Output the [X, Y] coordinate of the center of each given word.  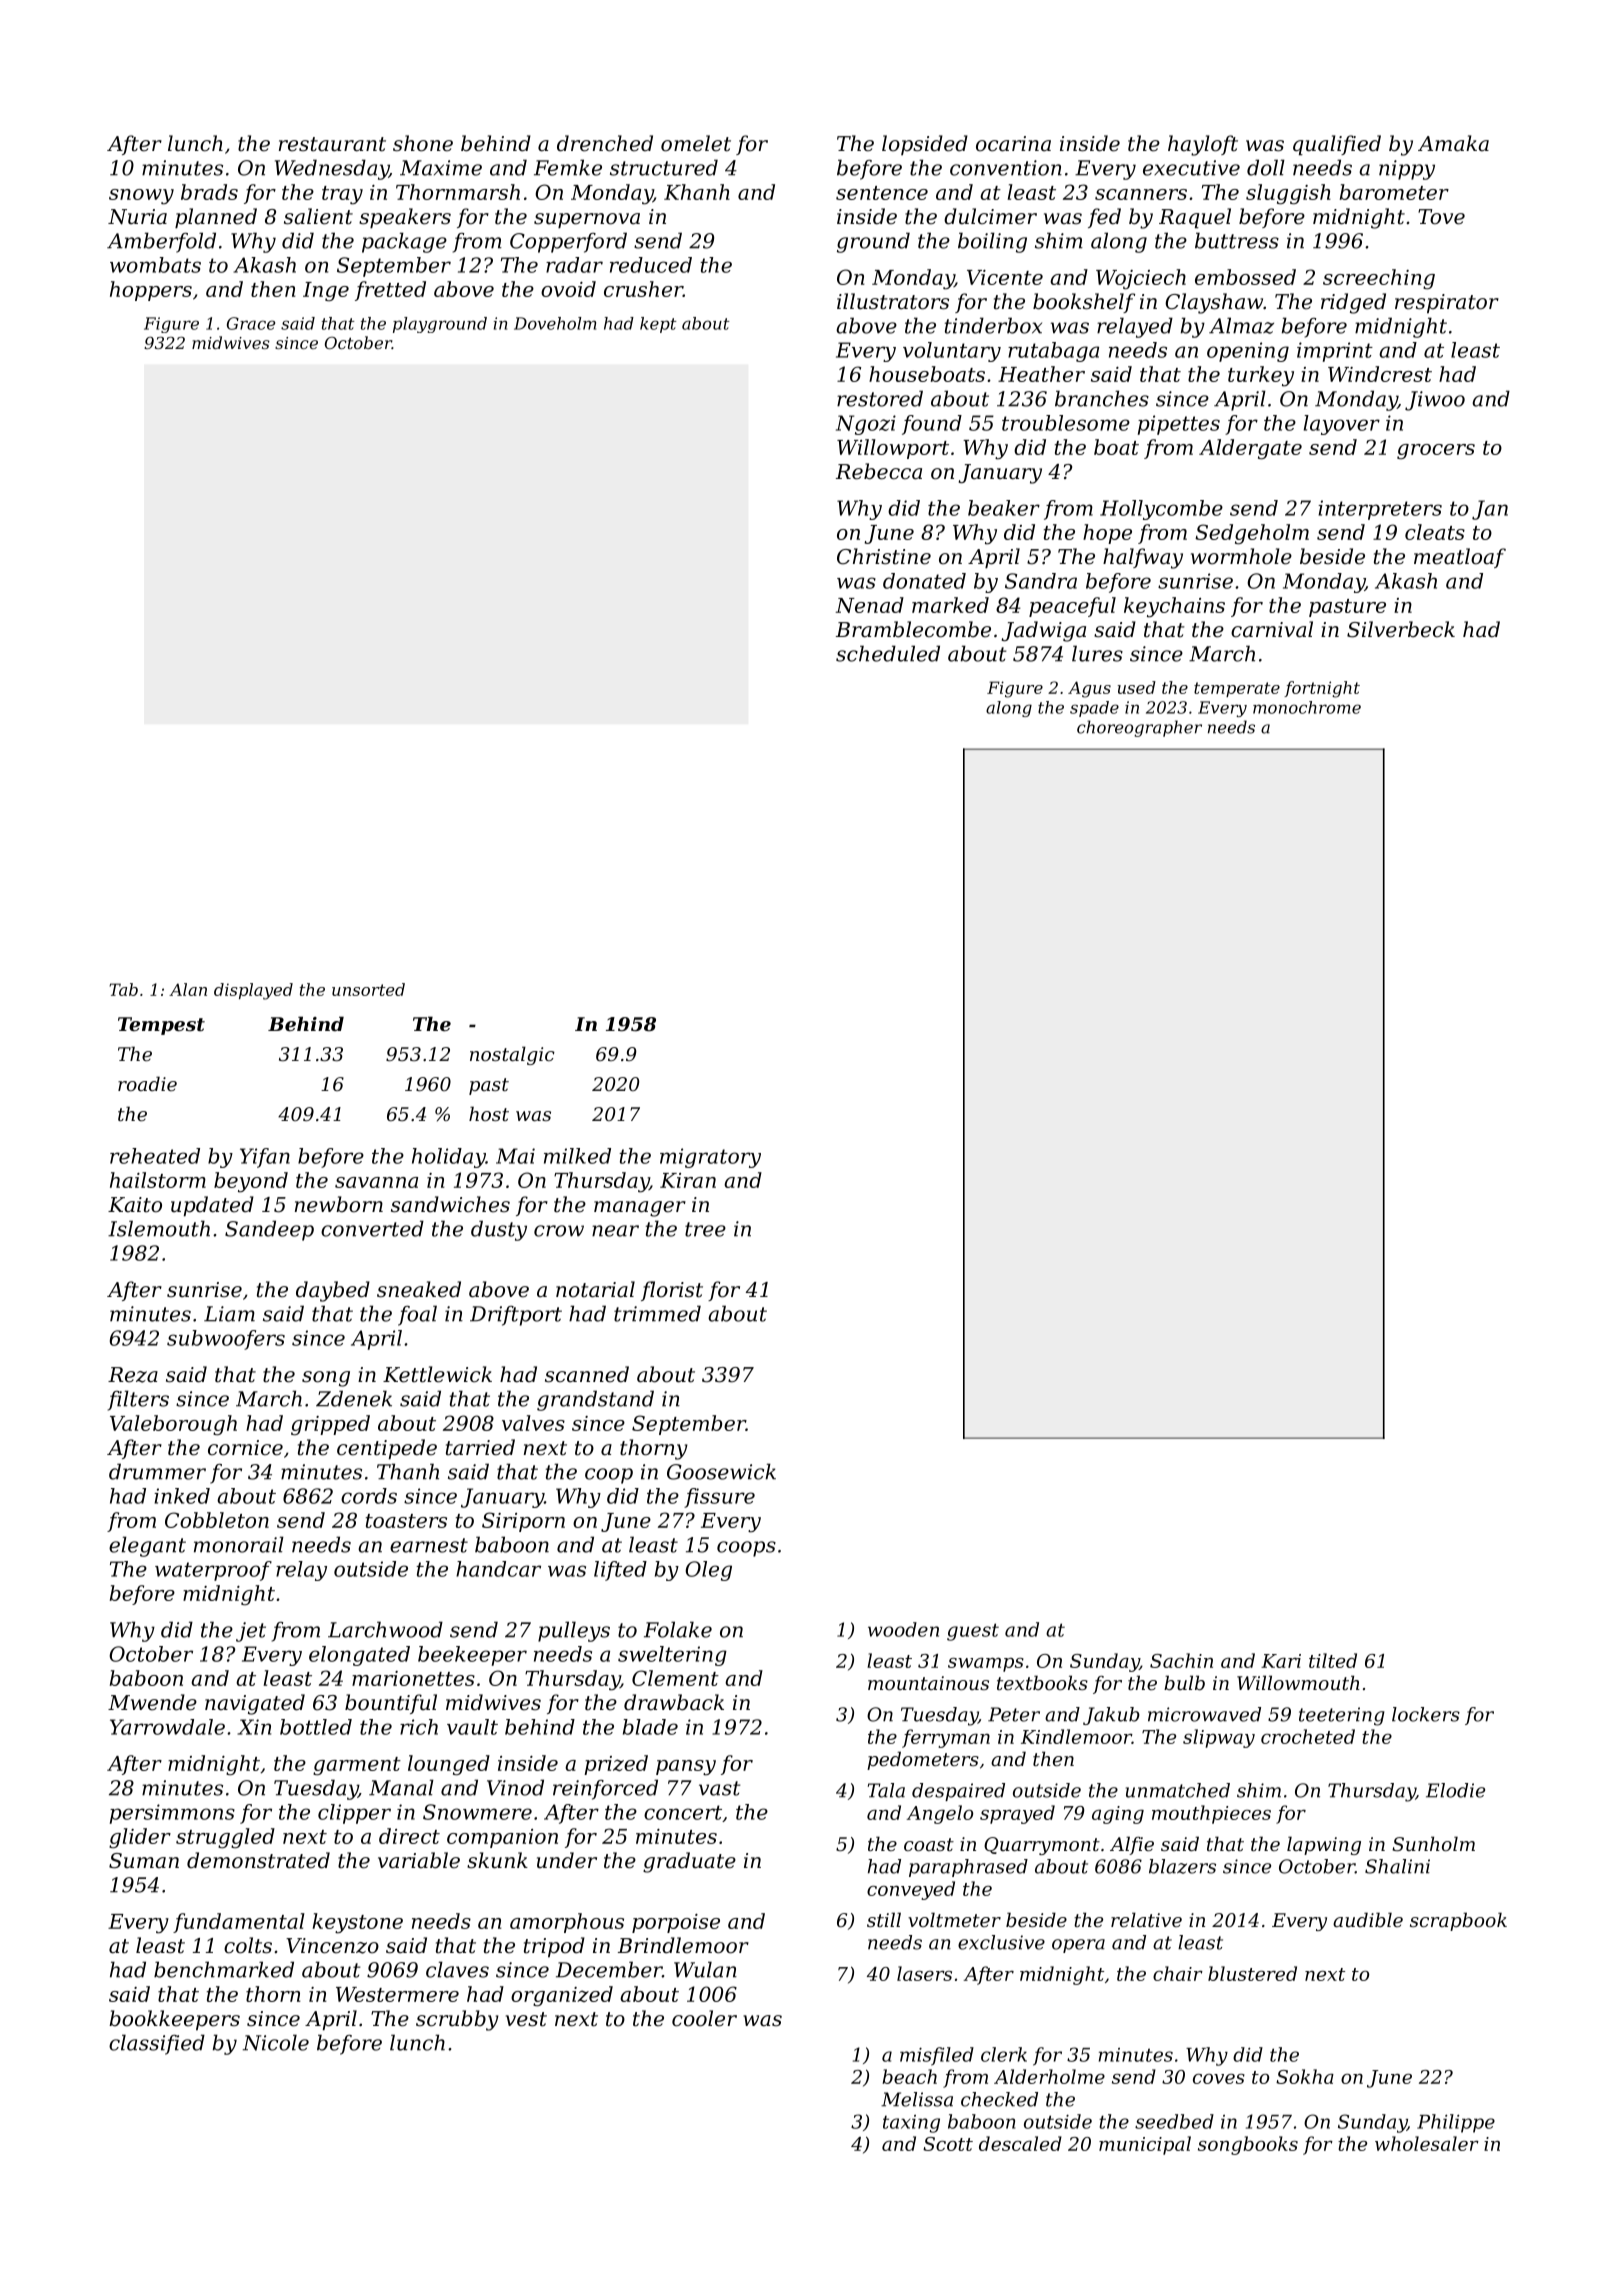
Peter [1014, 1714]
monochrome [1307, 707]
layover [1342, 425]
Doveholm [555, 323]
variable [419, 1860]
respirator [1447, 304]
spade [1094, 709]
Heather [1041, 374]
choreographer [1139, 728]
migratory [710, 1158]
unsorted [368, 989]
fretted [390, 291]
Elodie [1455, 1790]
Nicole [276, 2042]
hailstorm [158, 1180]
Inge [326, 291]
